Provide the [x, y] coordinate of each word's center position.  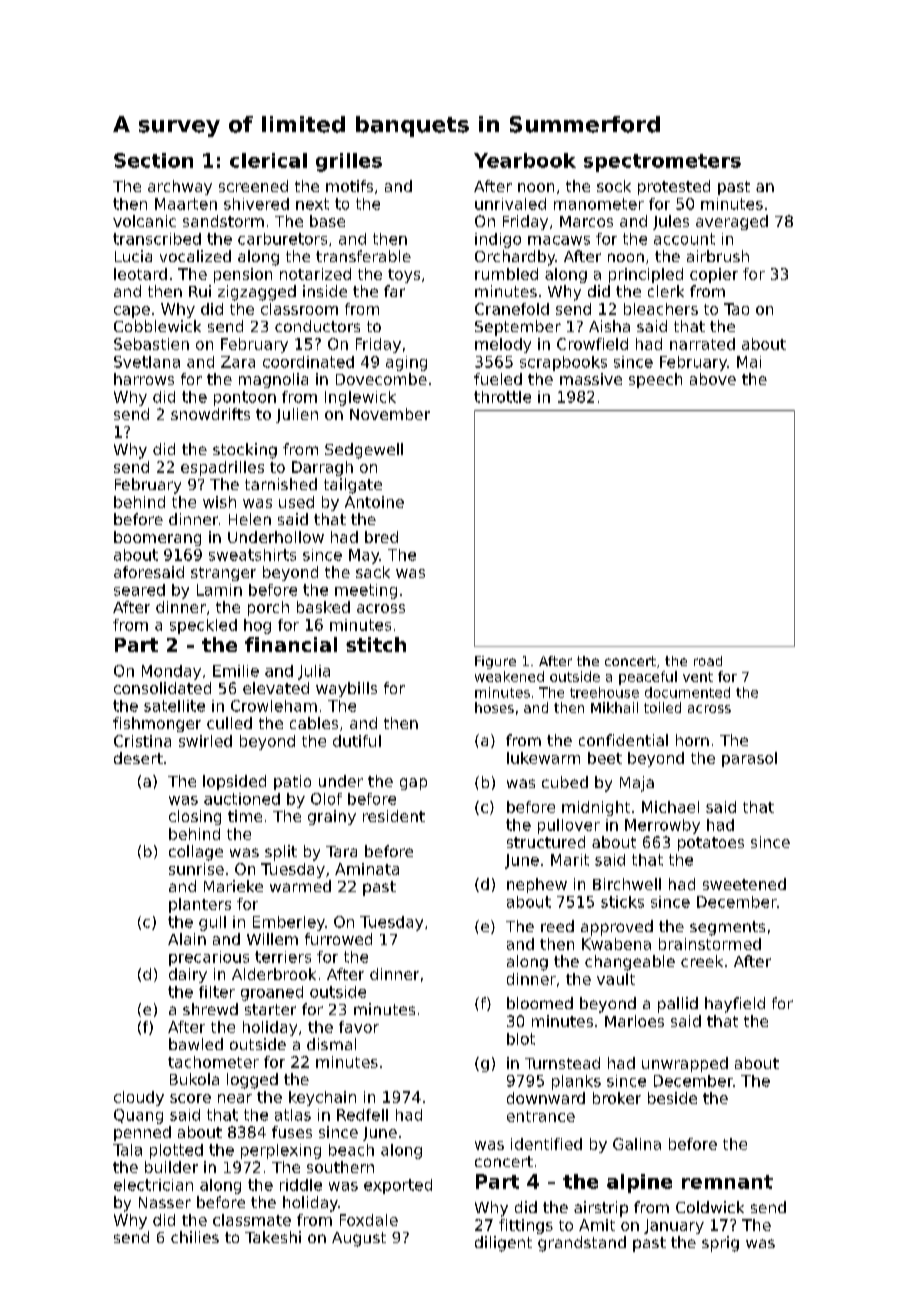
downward [546, 1098]
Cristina [142, 741]
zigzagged [257, 293]
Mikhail [614, 707]
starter [270, 1009]
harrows [144, 379]
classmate [252, 1220]
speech [655, 380]
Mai [749, 362]
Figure [495, 662]
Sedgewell [364, 451]
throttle [502, 397]
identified [546, 1144]
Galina [637, 1144]
